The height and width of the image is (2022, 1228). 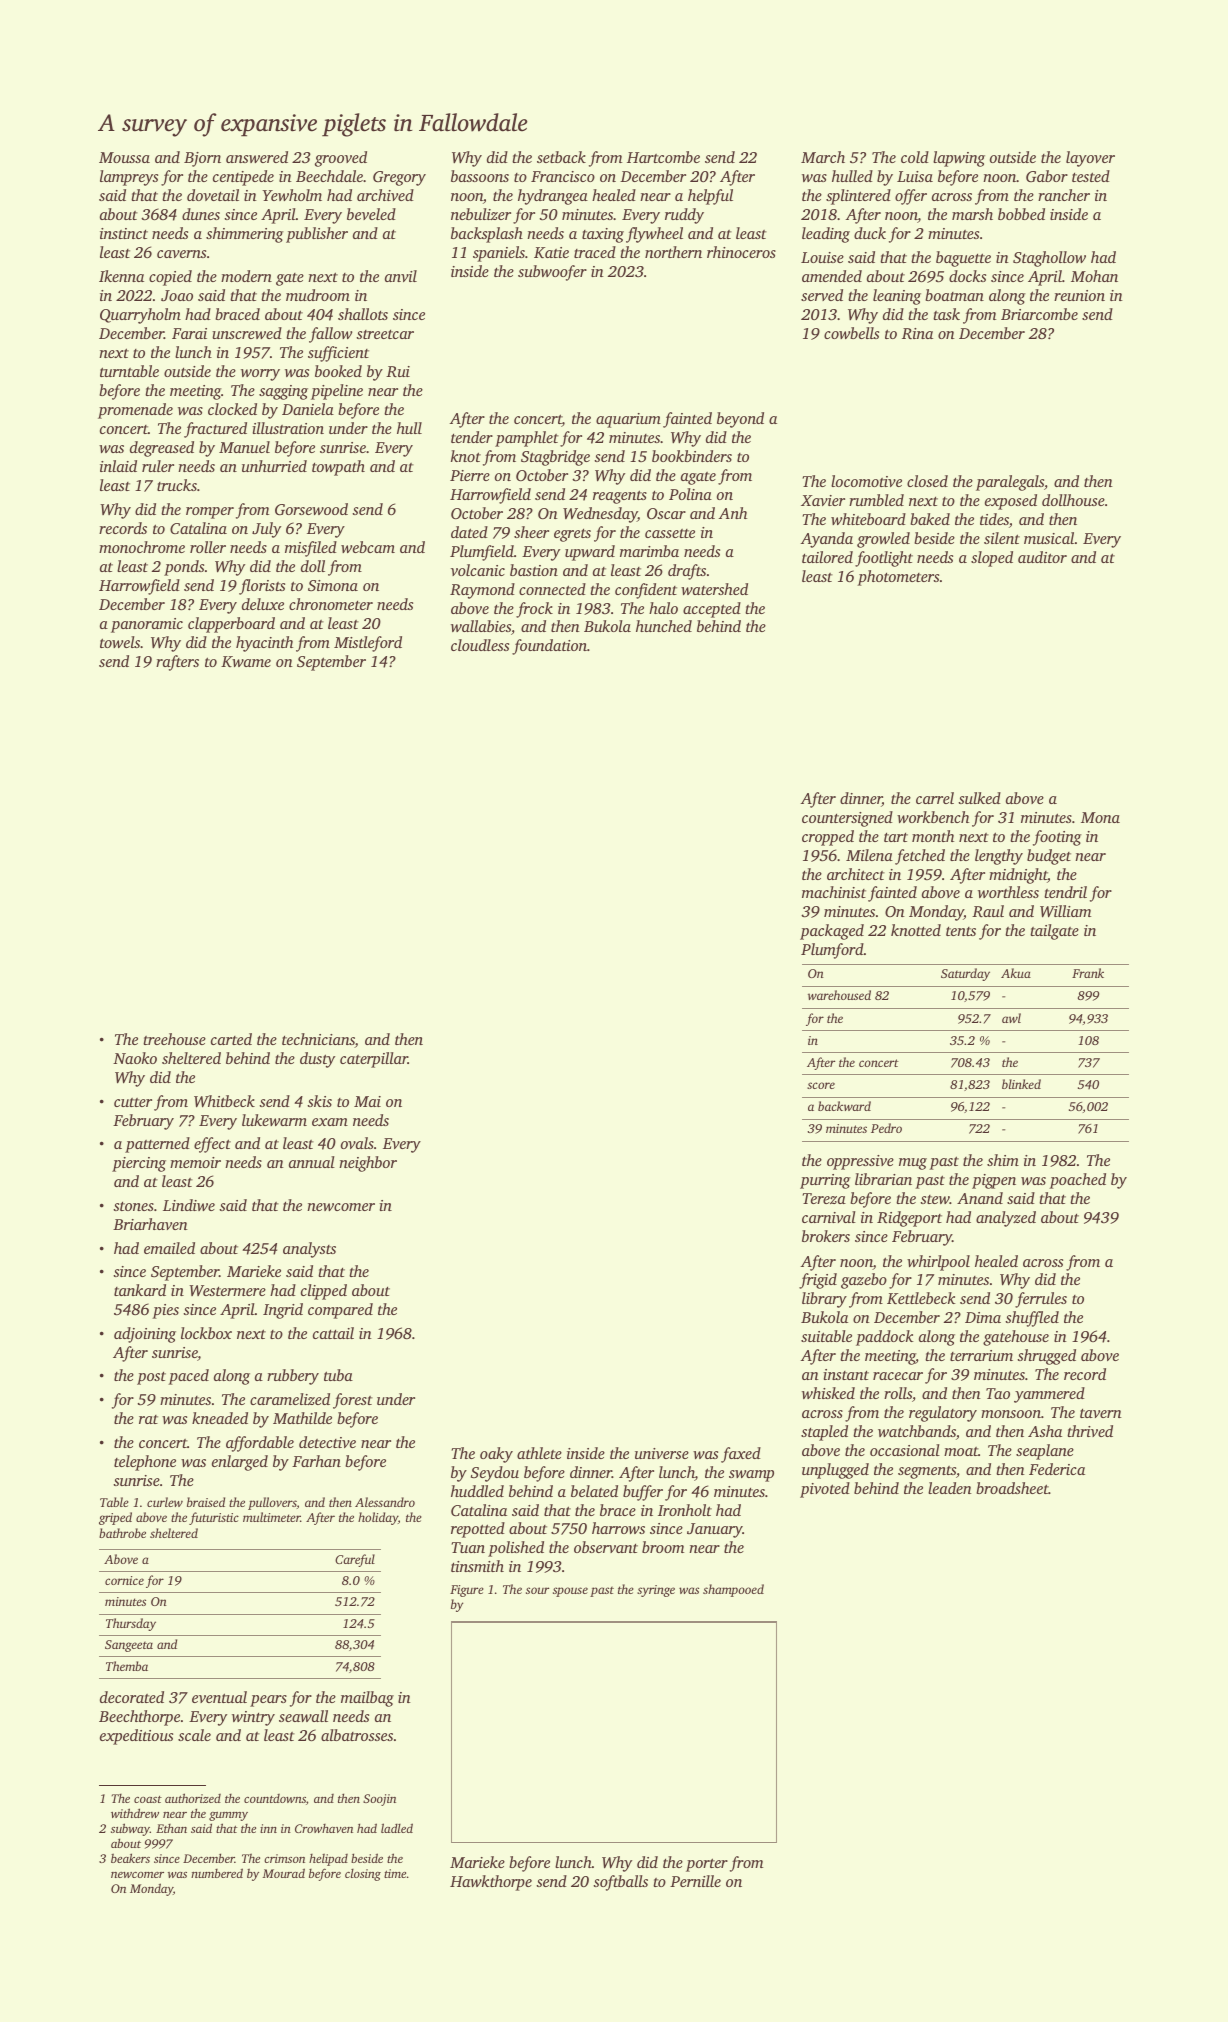 I want to click on cutter, so click(x=133, y=1102).
